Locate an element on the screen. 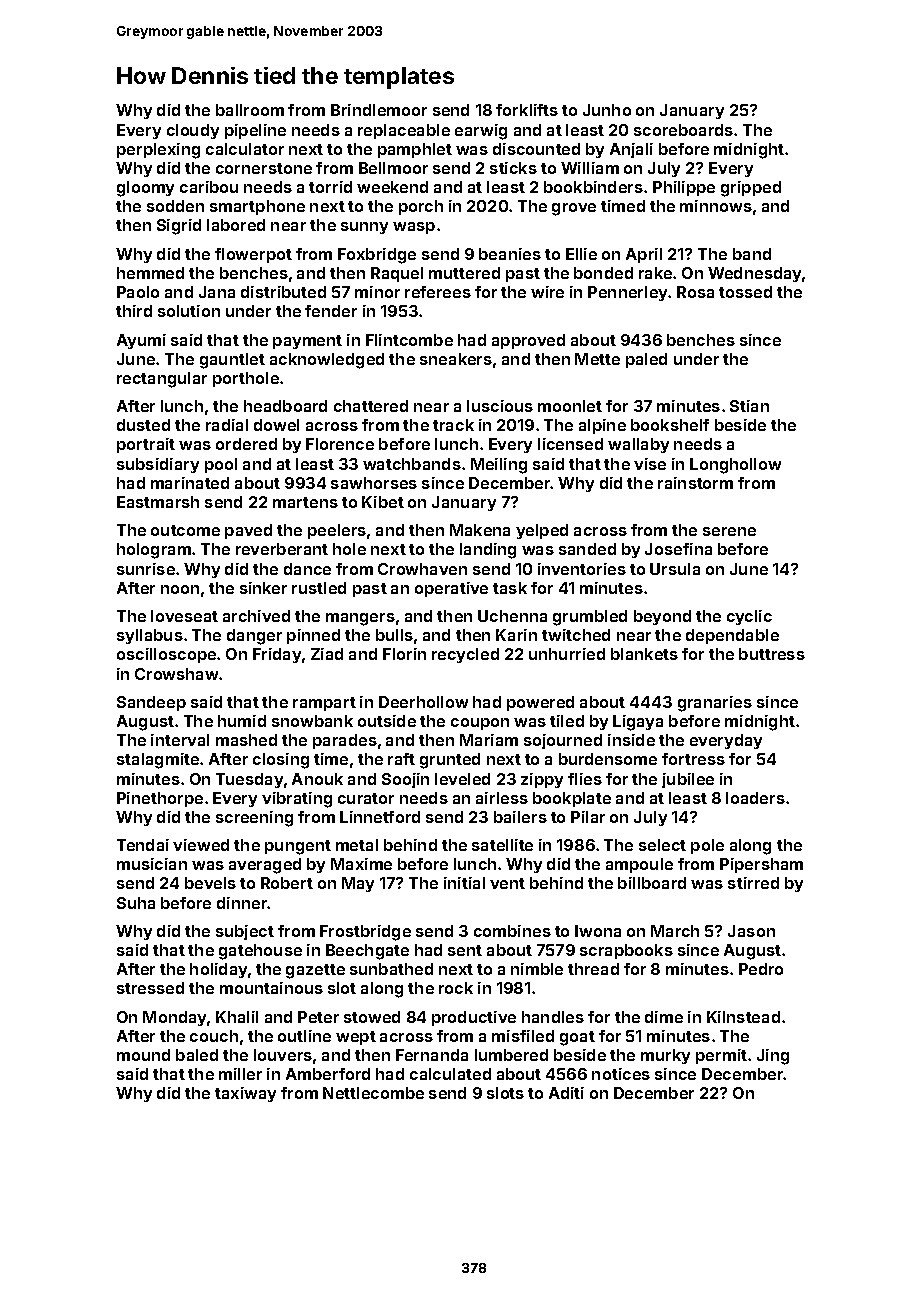 This screenshot has width=924, height=1308. flies is located at coordinates (585, 779).
